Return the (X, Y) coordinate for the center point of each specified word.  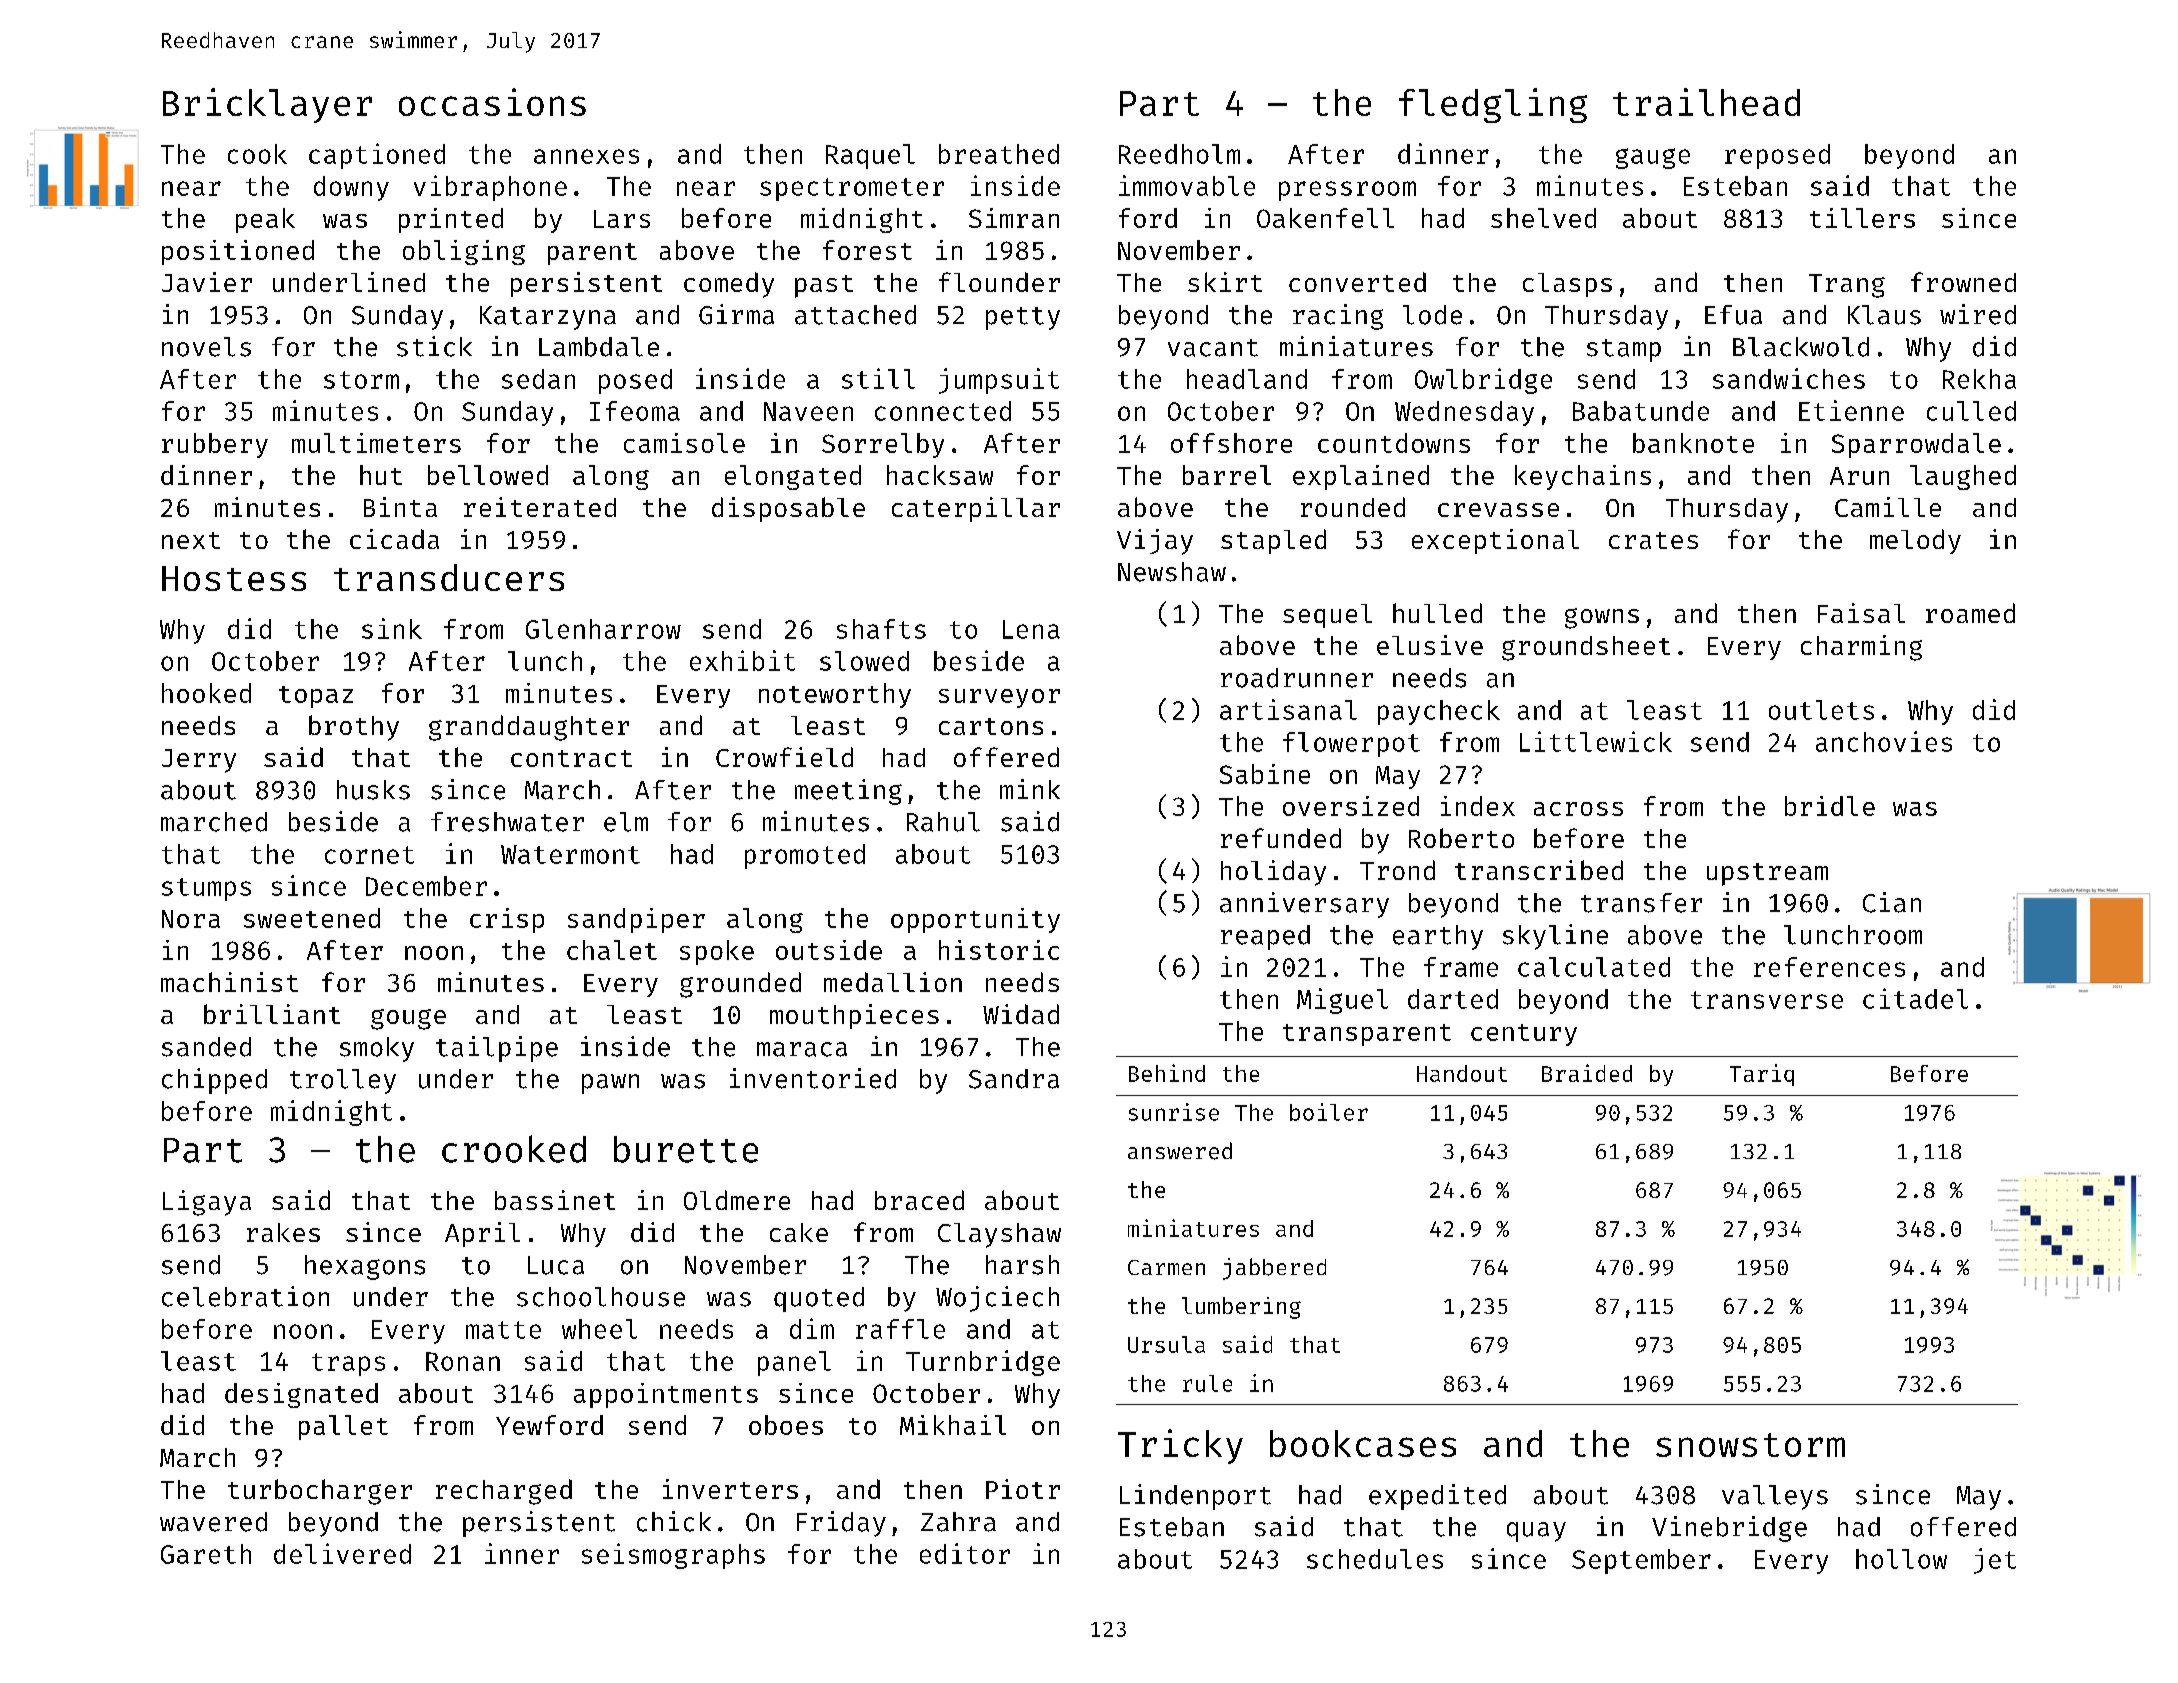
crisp (507, 920)
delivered (342, 1553)
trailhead (1706, 102)
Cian (1892, 902)
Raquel (870, 156)
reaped (1265, 937)
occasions (492, 102)
